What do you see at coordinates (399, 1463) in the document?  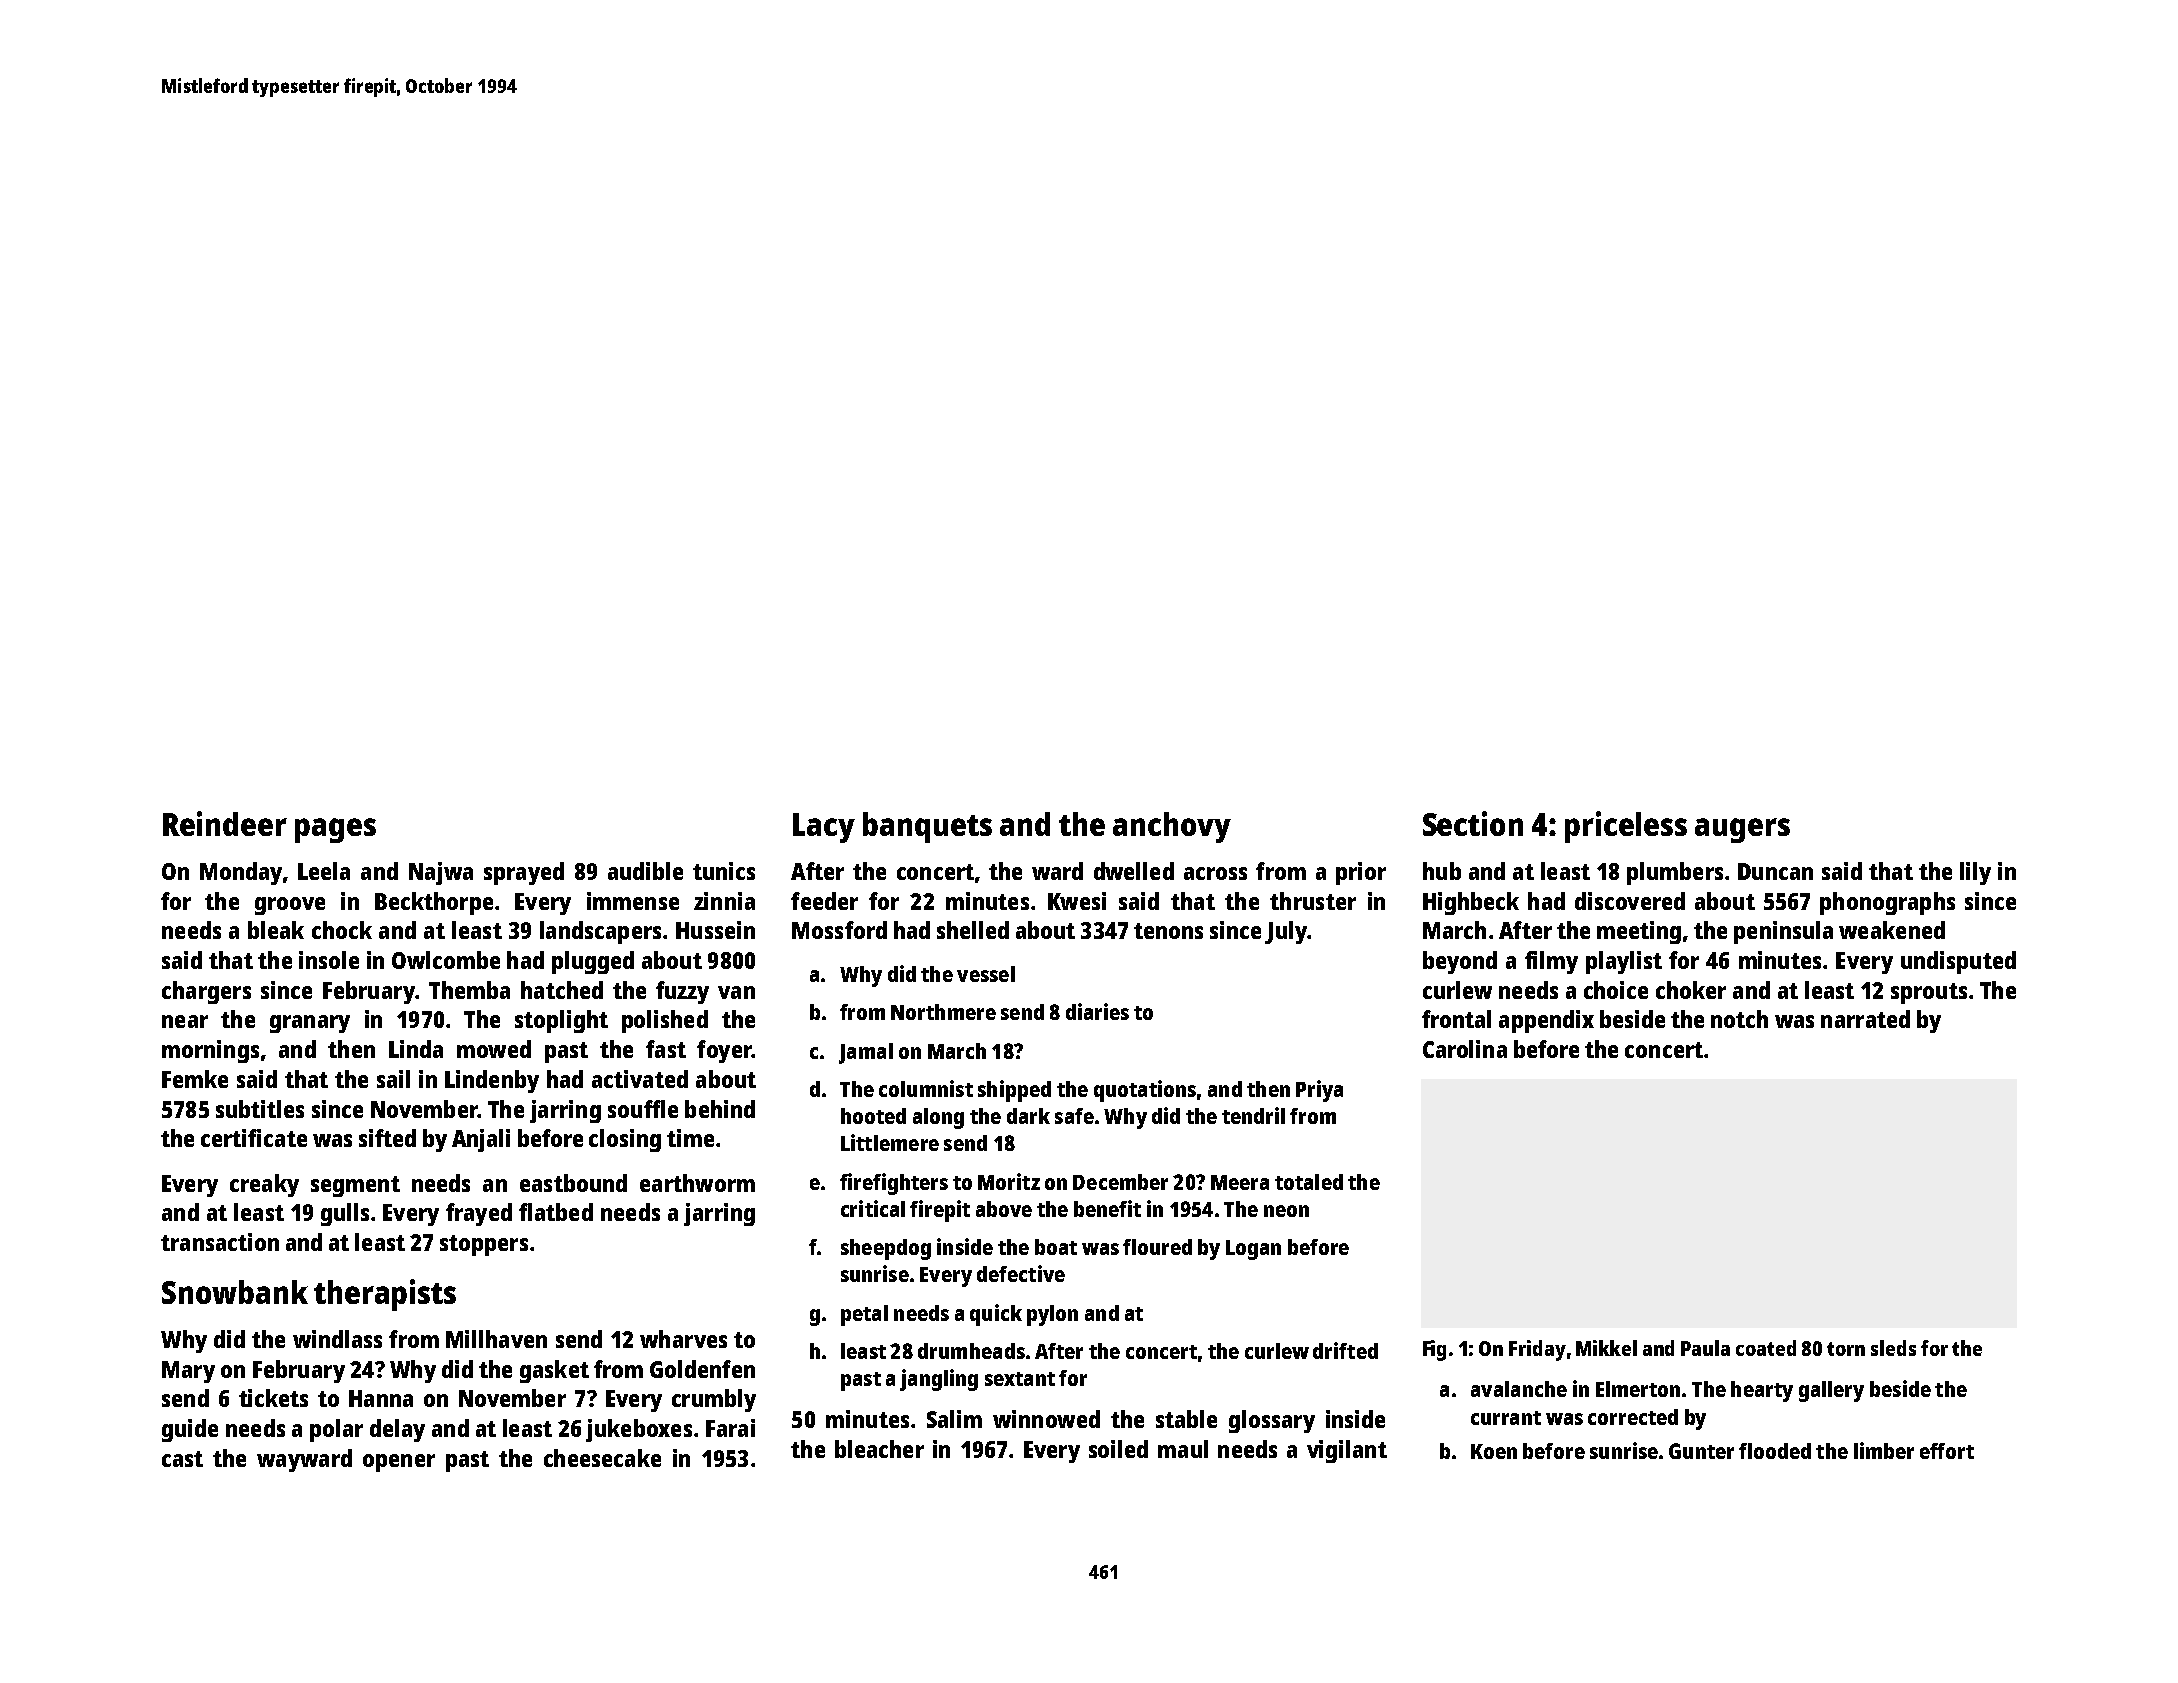 I see `opener` at bounding box center [399, 1463].
